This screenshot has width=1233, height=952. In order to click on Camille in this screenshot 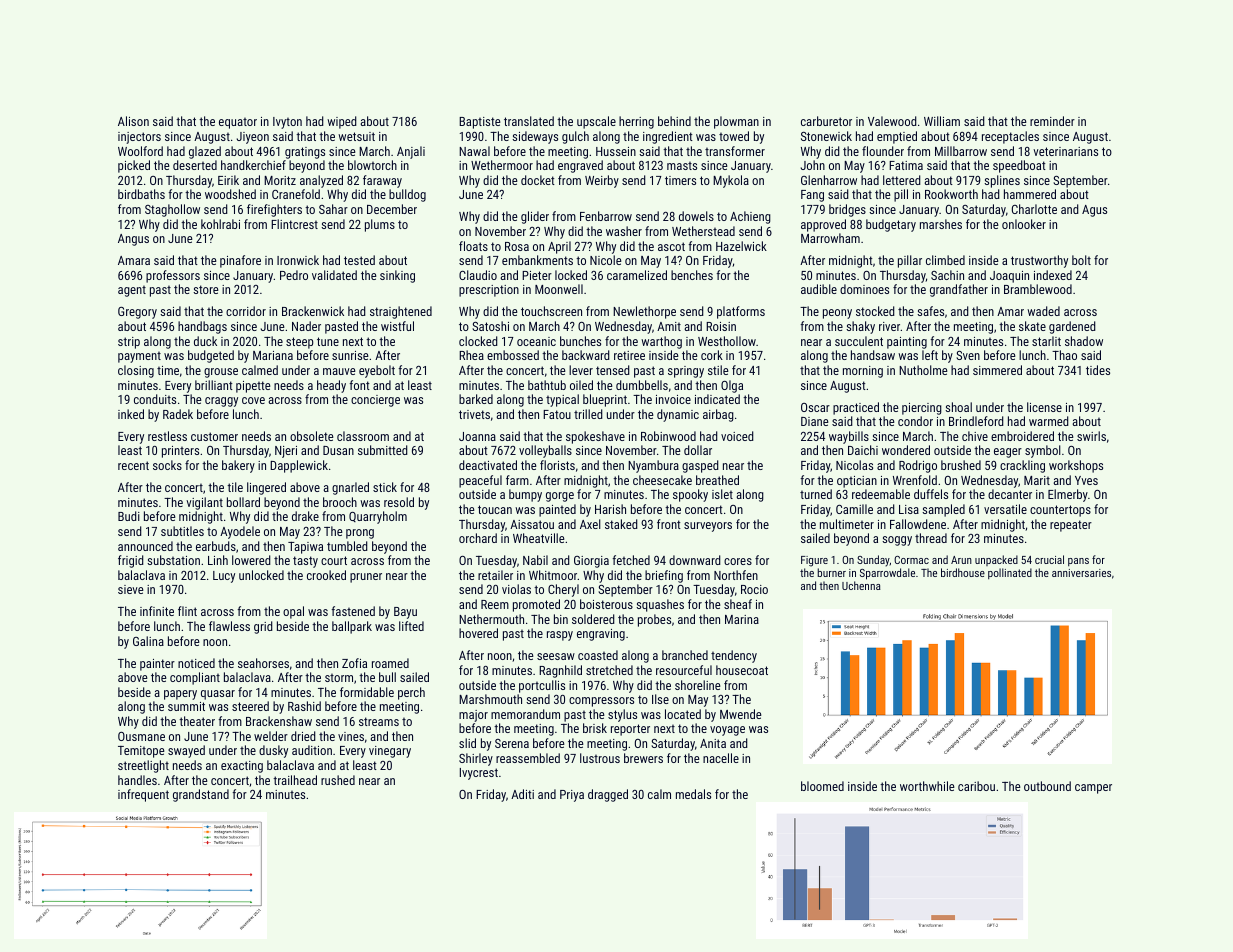, I will do `click(854, 509)`.
